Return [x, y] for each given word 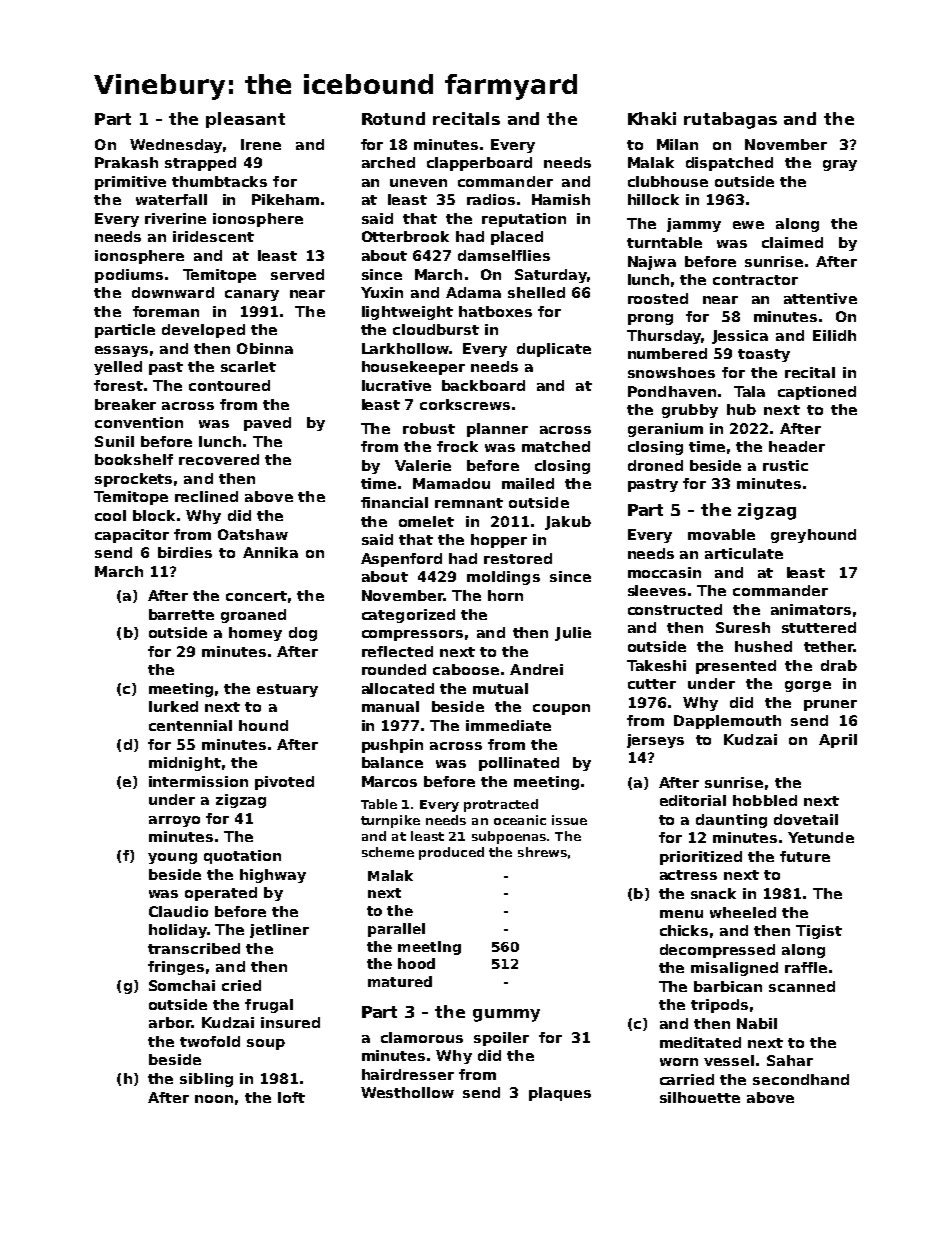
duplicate [554, 350]
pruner [830, 705]
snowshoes [671, 372]
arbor [170, 1022]
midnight [185, 764]
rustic [785, 465]
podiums [129, 276]
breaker [125, 404]
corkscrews [465, 404]
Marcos [389, 781]
